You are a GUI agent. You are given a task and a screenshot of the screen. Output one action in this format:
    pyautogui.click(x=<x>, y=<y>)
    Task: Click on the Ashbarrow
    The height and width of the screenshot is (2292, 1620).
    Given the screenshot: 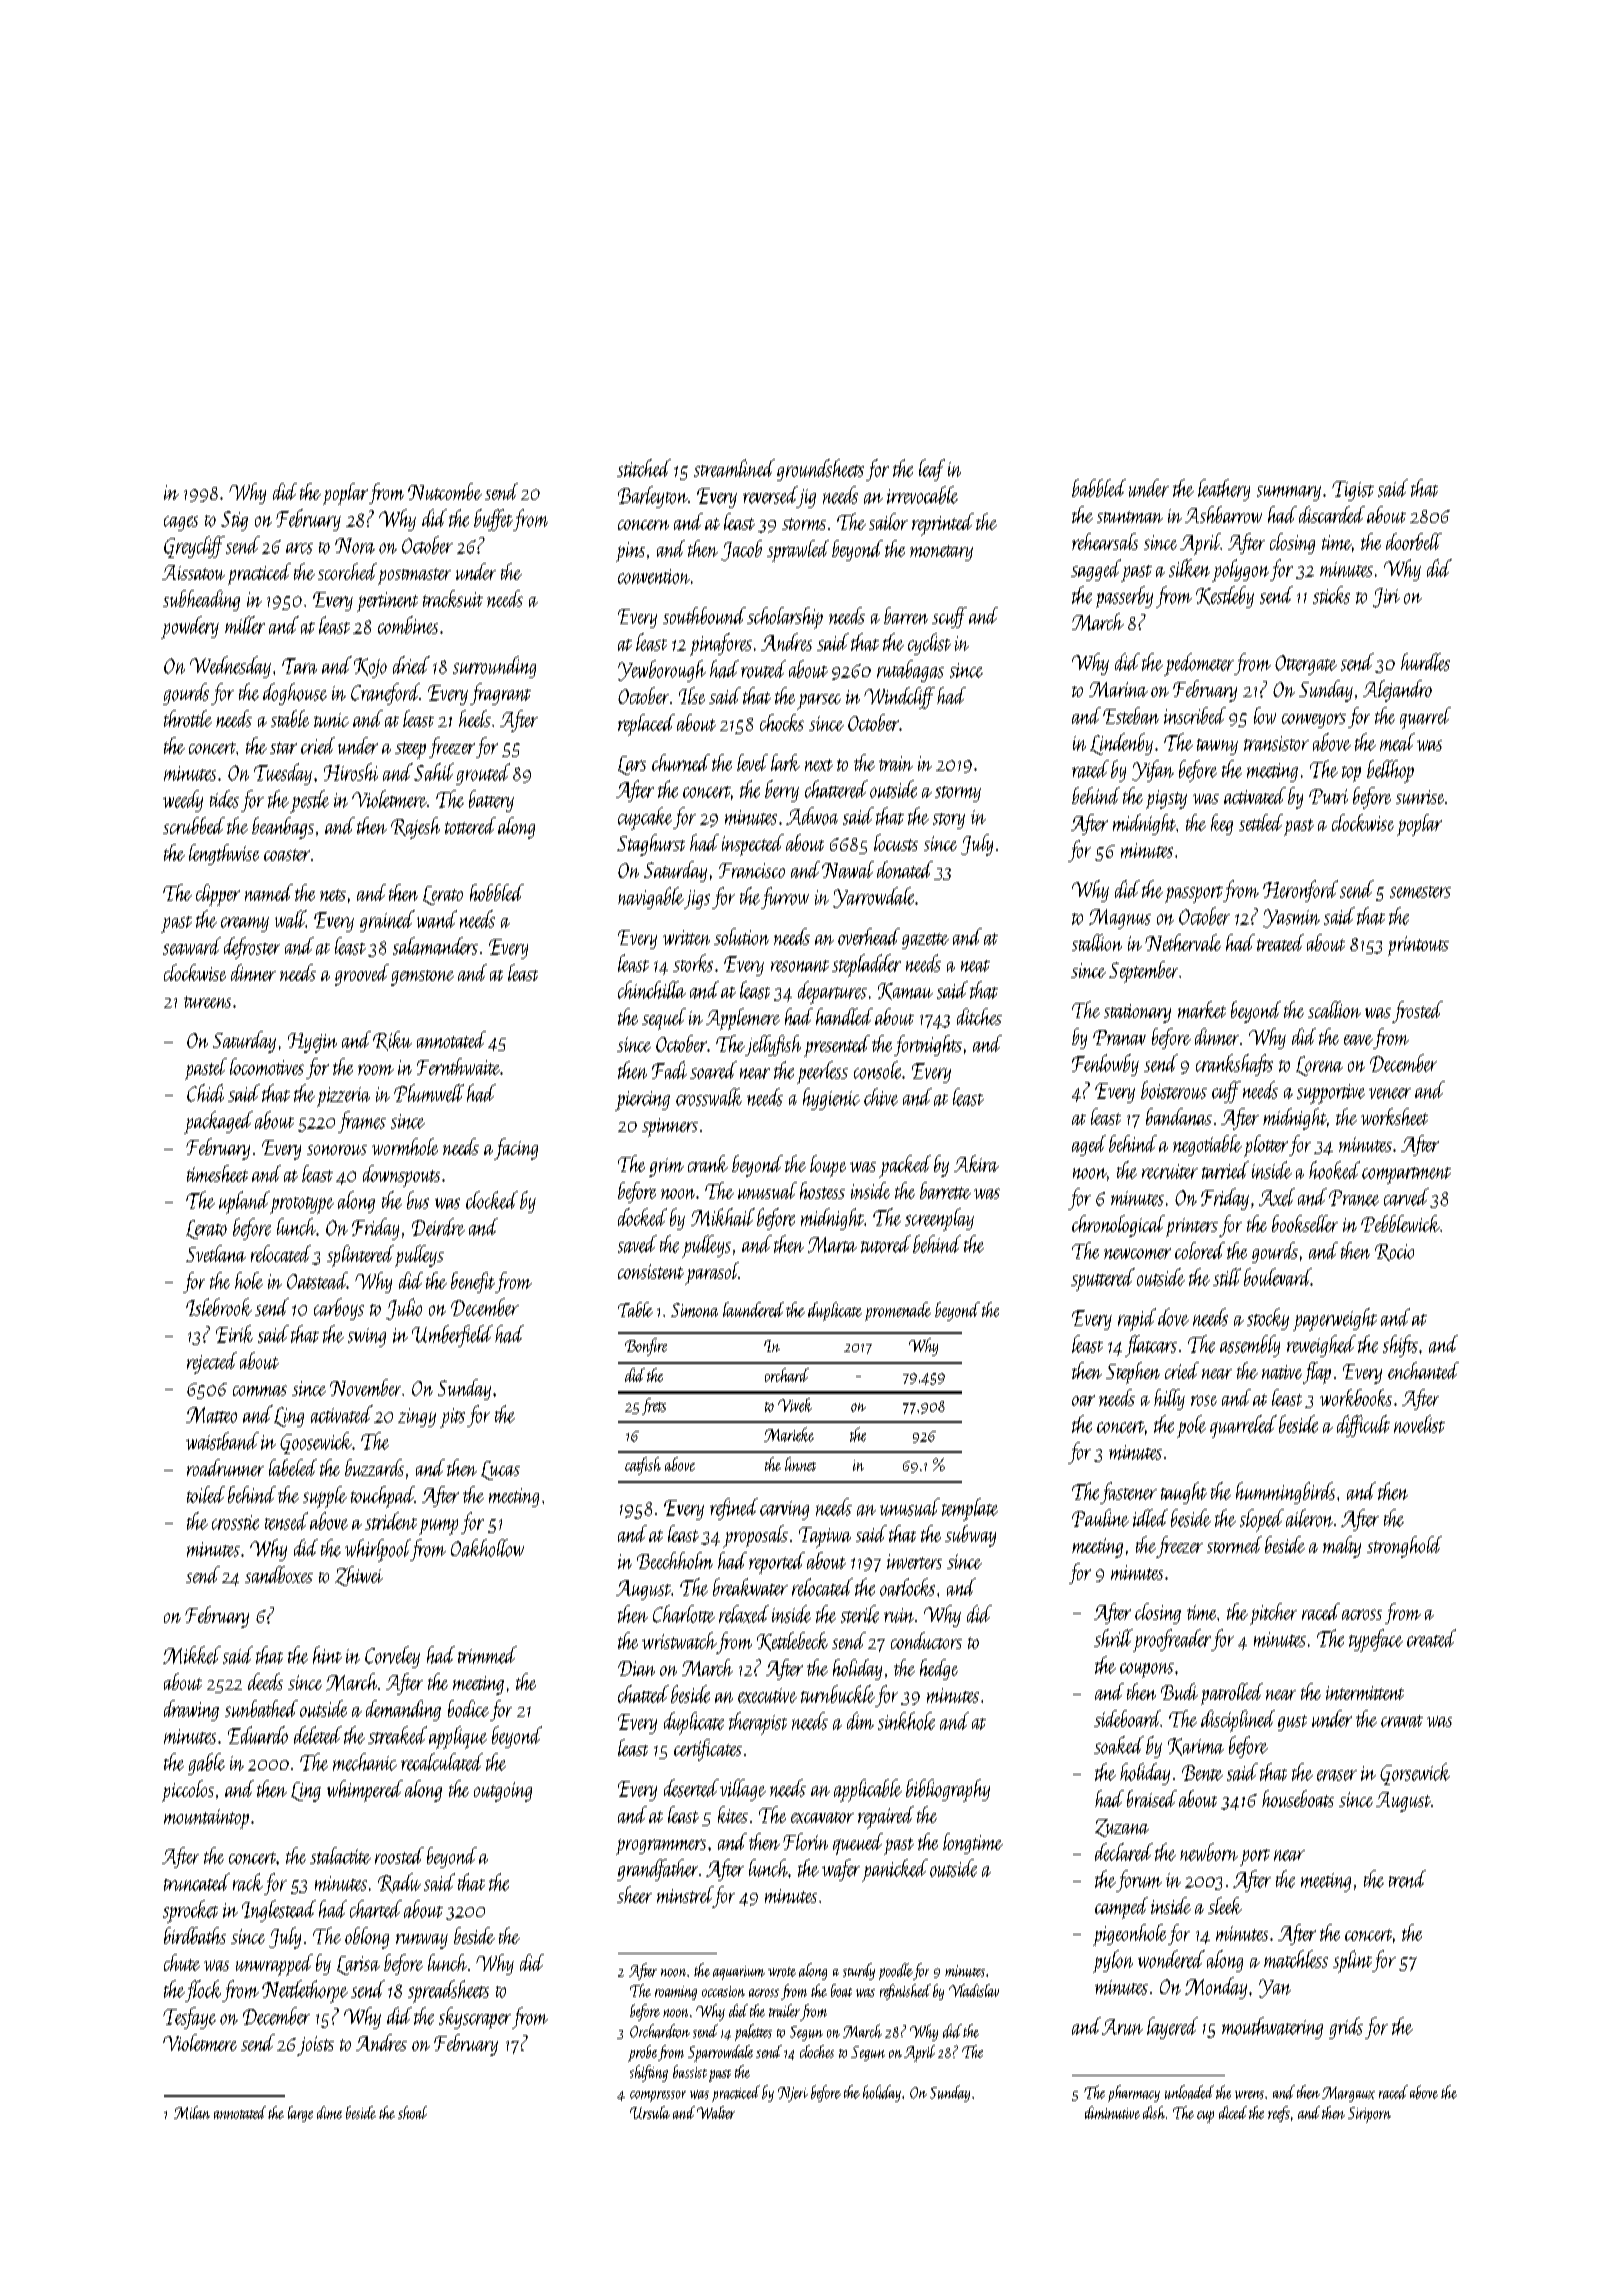 What is the action you would take?
    pyautogui.click(x=1223, y=514)
